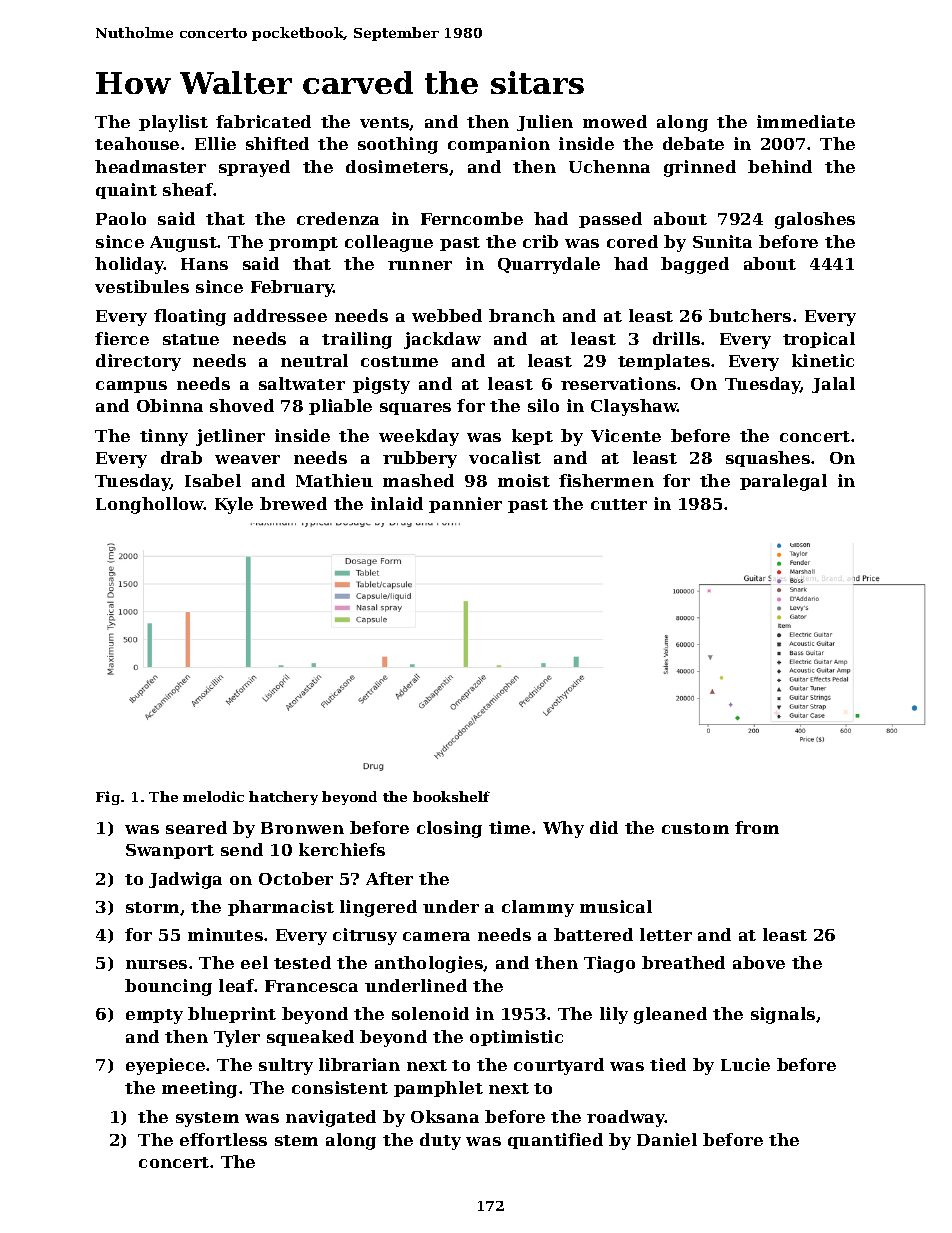  What do you see at coordinates (783, 482) in the screenshot?
I see `paralegal` at bounding box center [783, 482].
